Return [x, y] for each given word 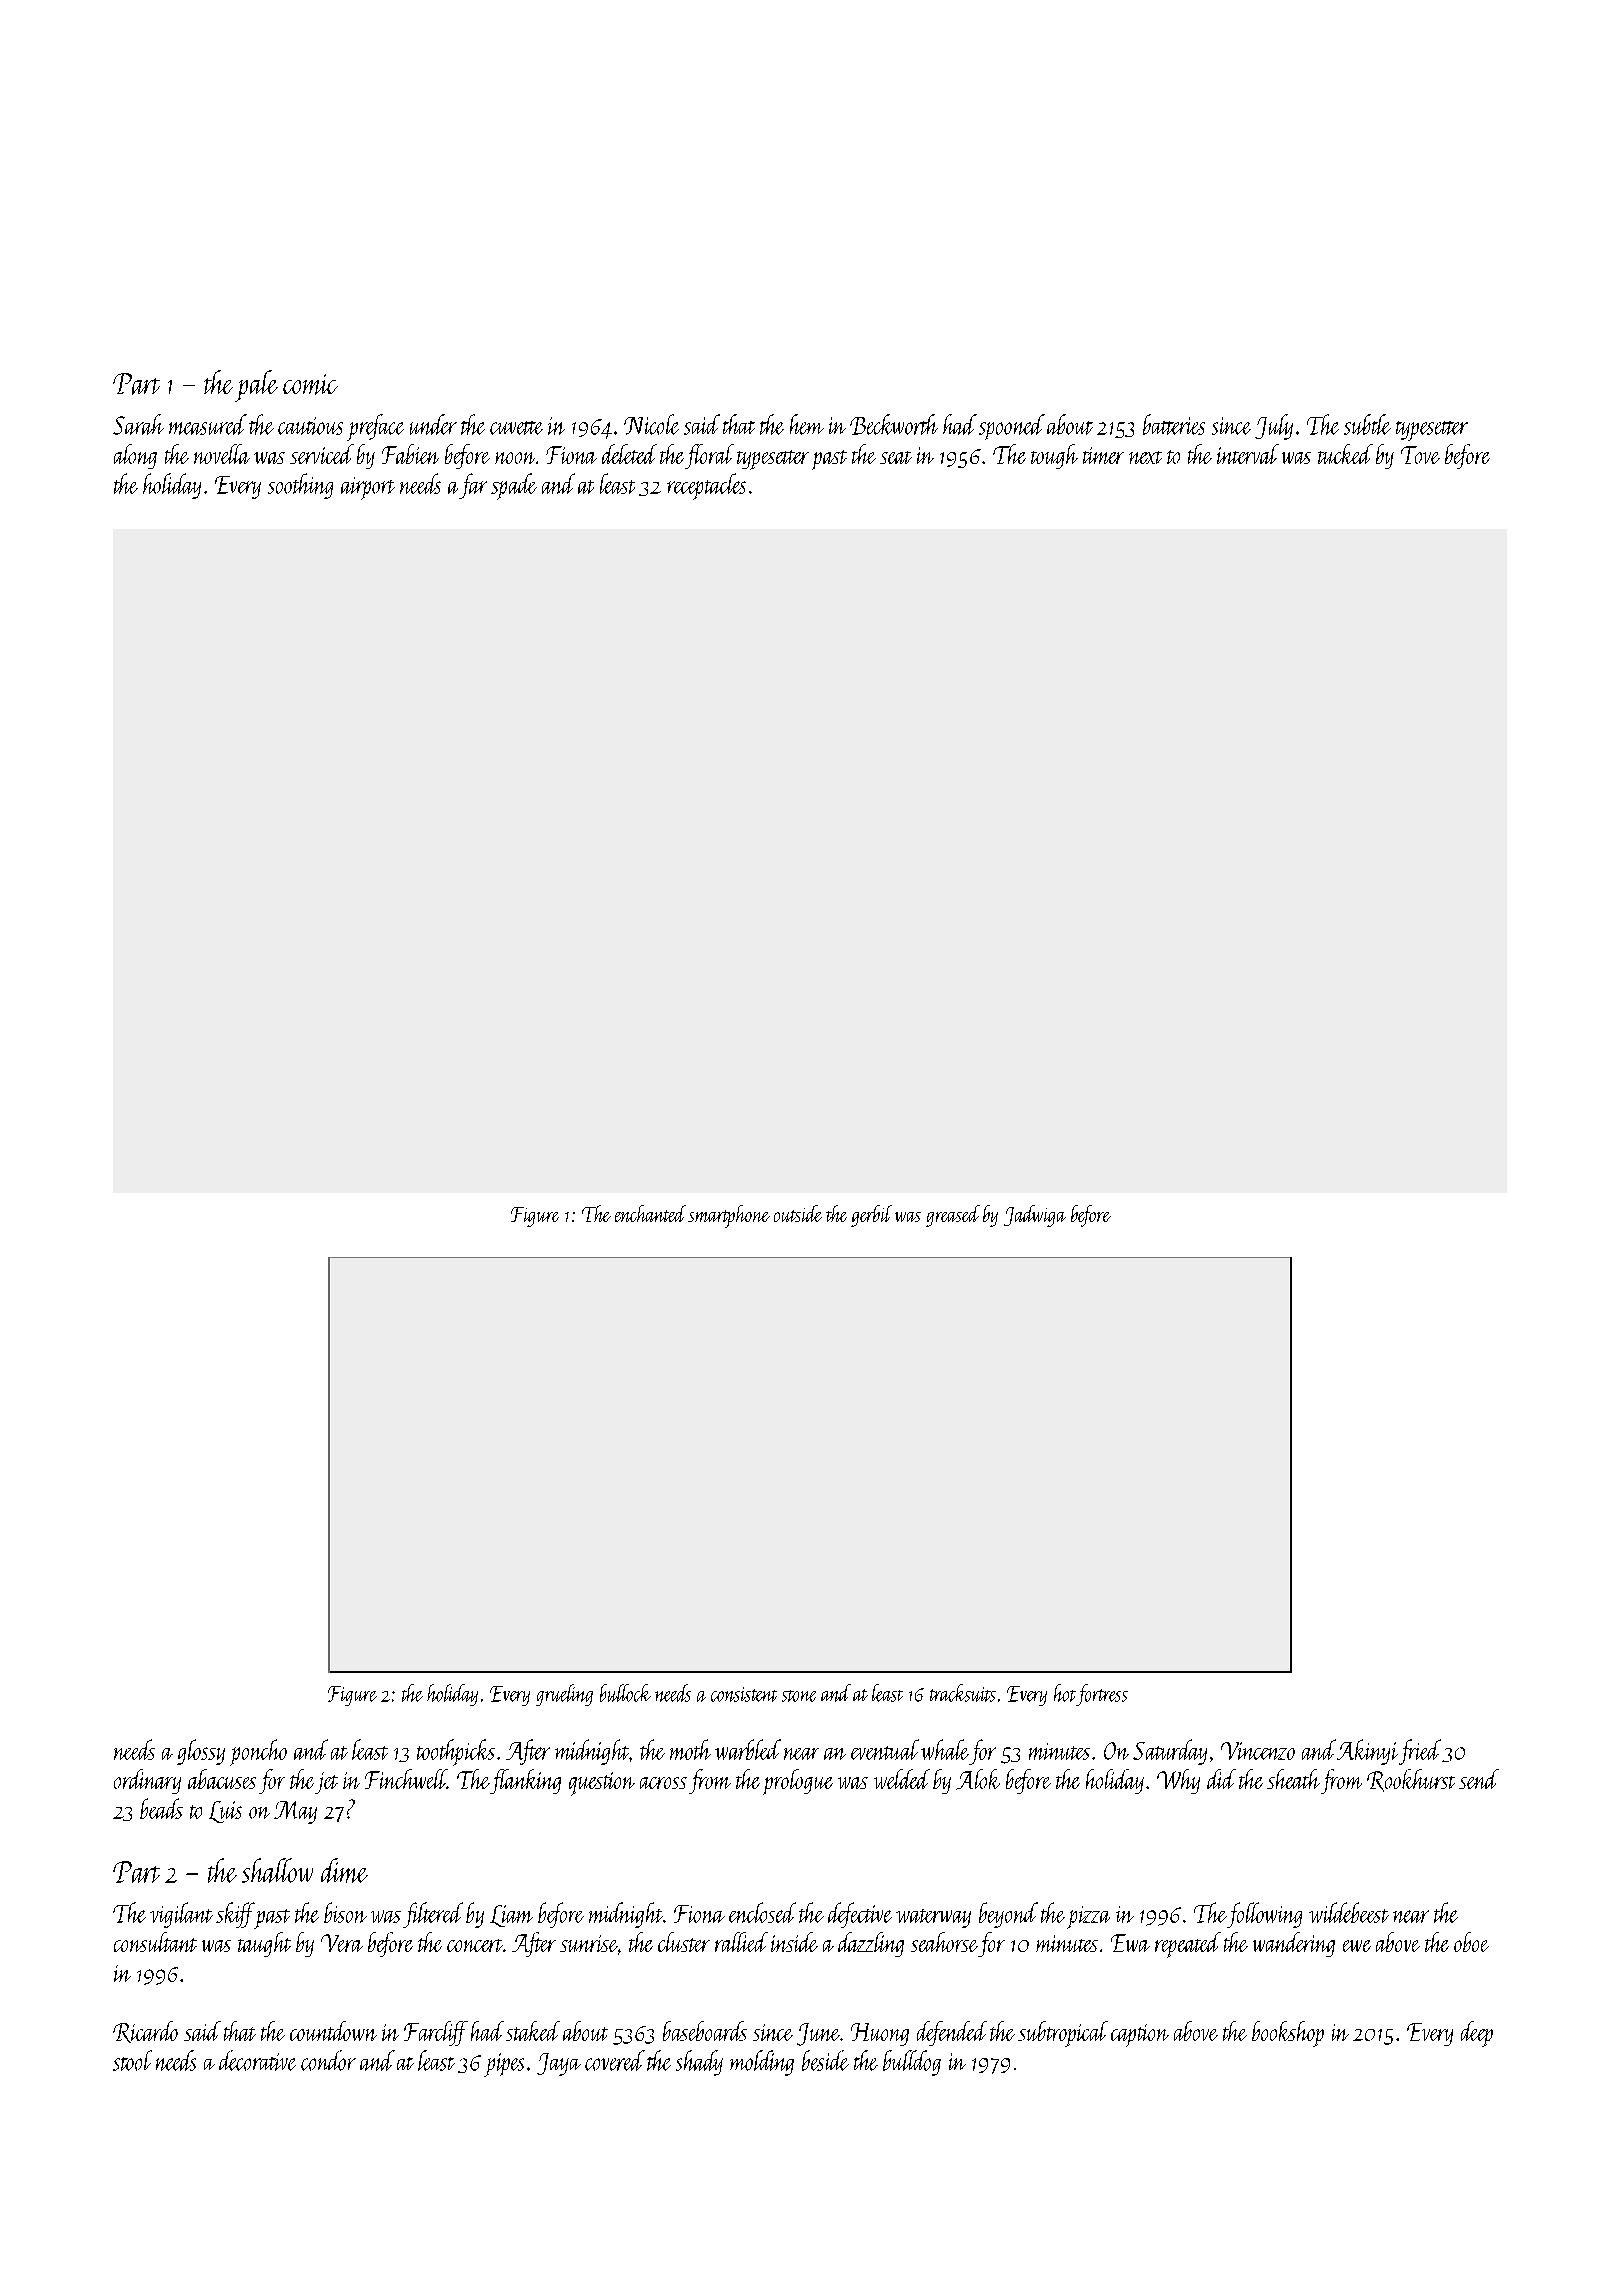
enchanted [650, 1213]
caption [1140, 2035]
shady [699, 2063]
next [1145, 457]
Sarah [138, 424]
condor [328, 2060]
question [602, 1784]
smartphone [729, 1216]
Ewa [1130, 1943]
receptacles [706, 486]
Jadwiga [1035, 1216]
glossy [201, 1752]
